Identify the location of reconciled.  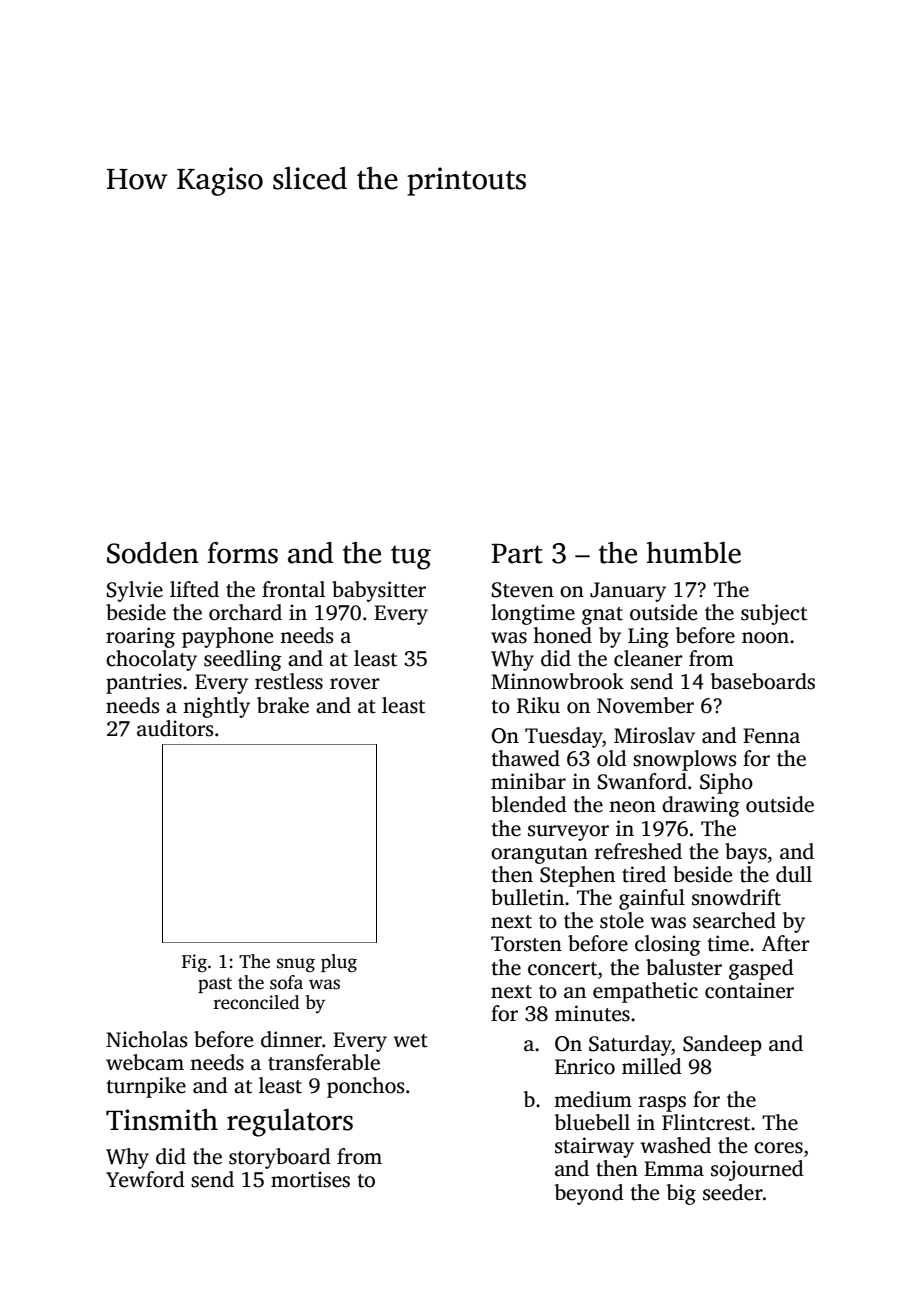
(256, 1002).
